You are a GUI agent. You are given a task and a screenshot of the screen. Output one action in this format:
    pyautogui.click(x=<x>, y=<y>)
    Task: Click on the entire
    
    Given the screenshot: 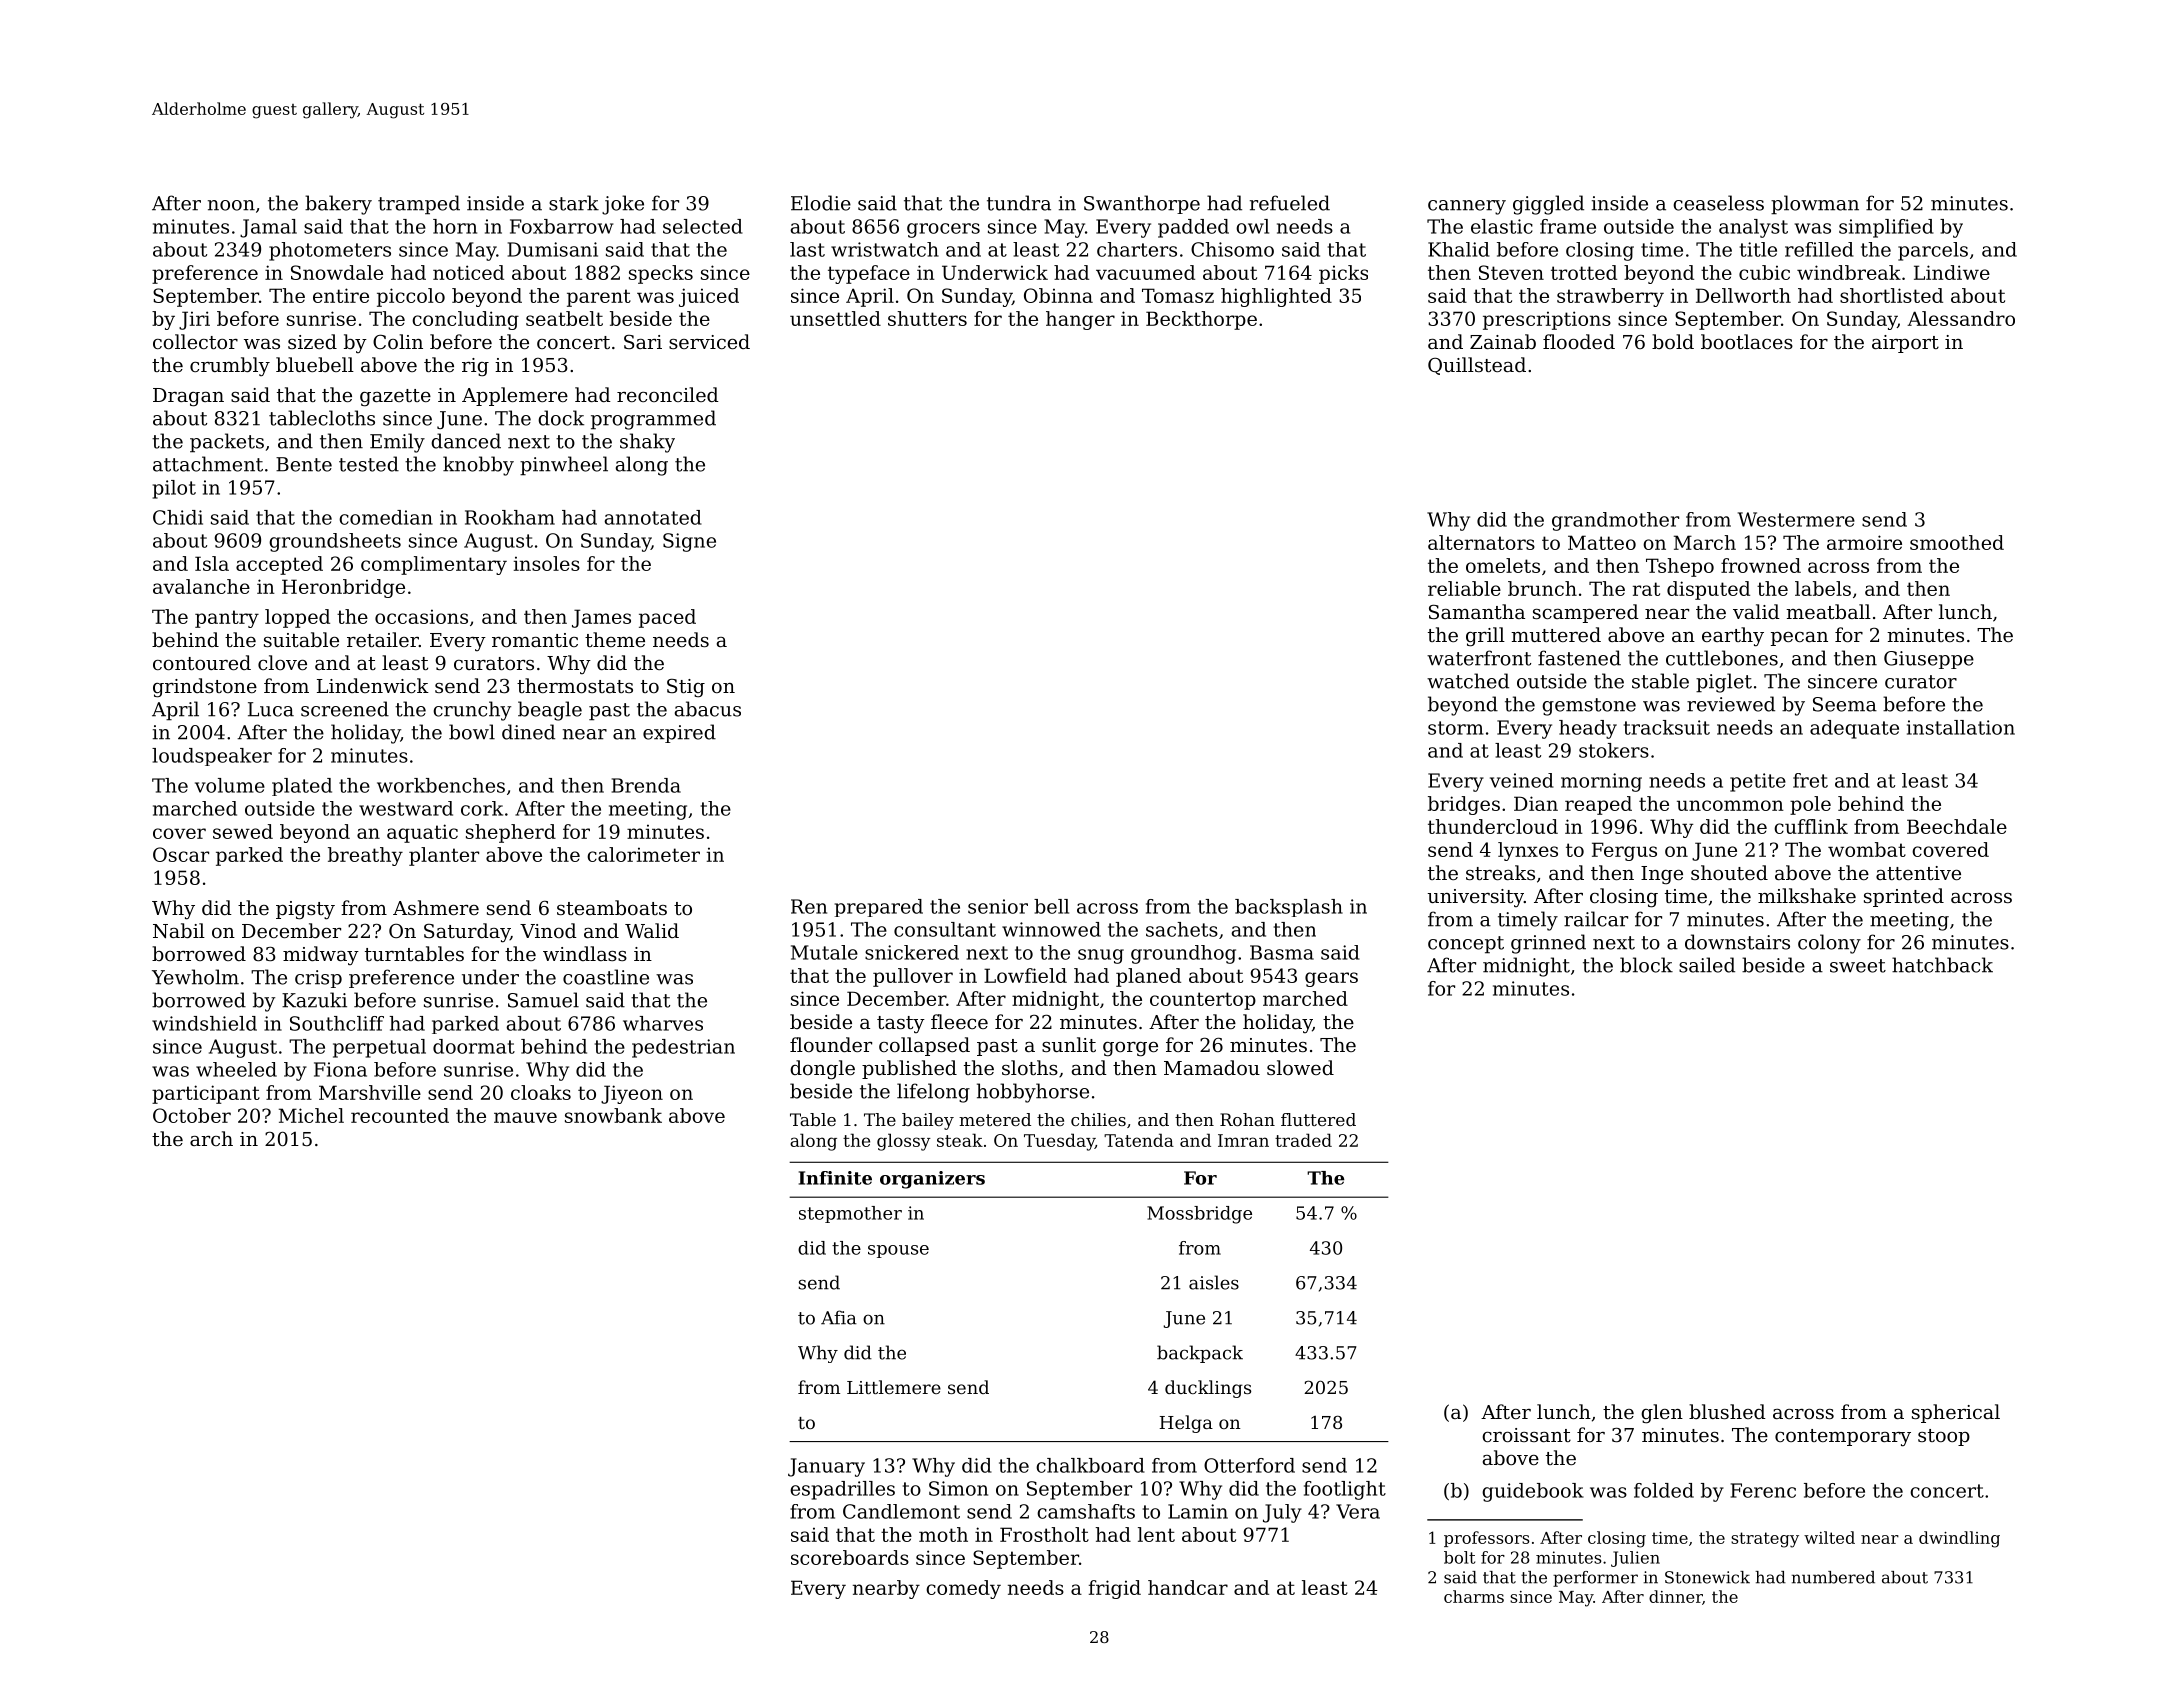 What is the action you would take?
    pyautogui.click(x=341, y=295)
